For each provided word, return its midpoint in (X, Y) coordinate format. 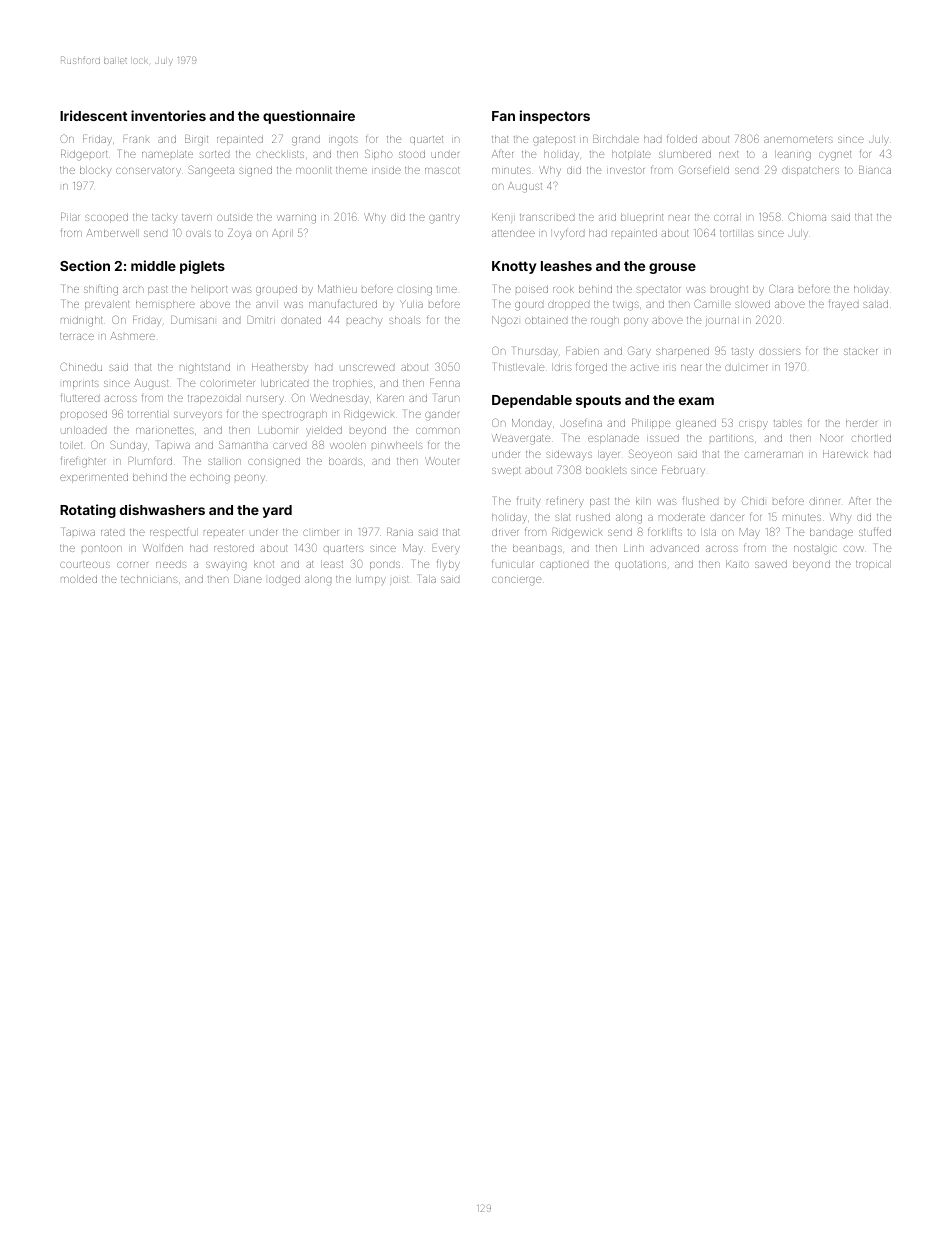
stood (412, 154)
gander (442, 416)
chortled (871, 438)
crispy (753, 425)
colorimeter (227, 383)
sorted (214, 154)
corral (727, 217)
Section (85, 265)
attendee (513, 233)
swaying (226, 566)
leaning (793, 155)
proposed (84, 415)
